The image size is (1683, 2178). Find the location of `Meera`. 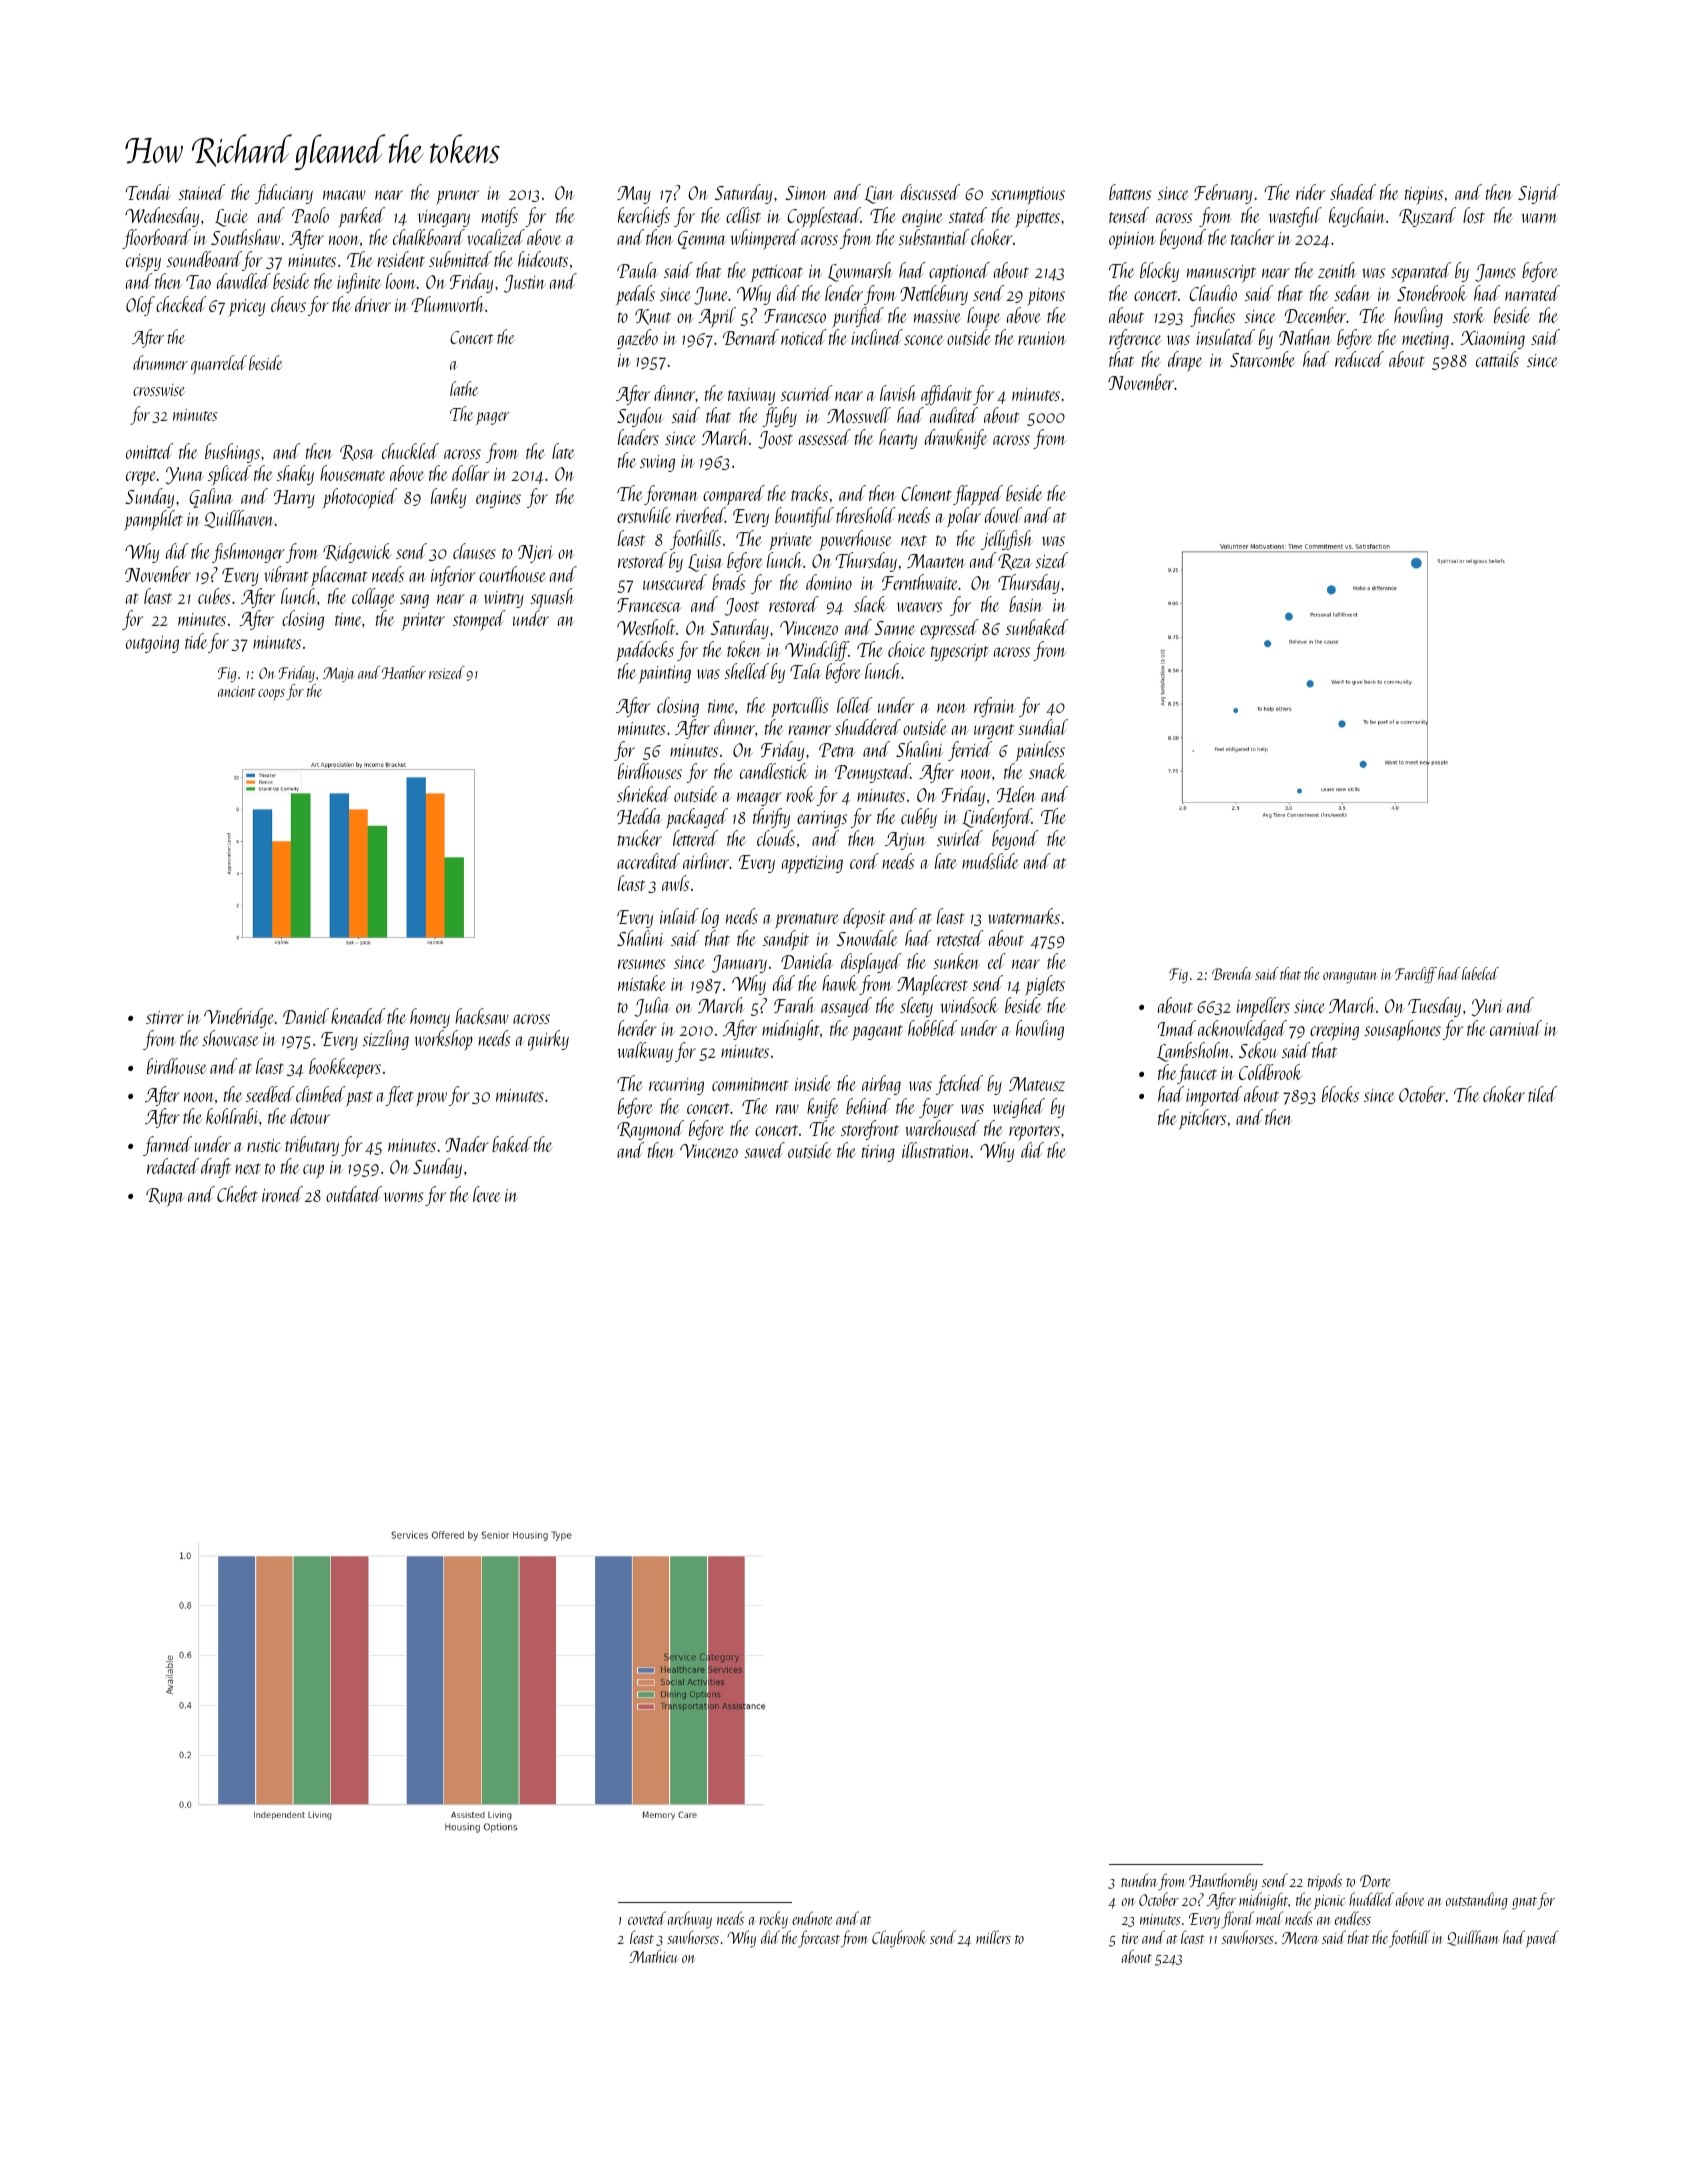

Meera is located at coordinates (1300, 1938).
